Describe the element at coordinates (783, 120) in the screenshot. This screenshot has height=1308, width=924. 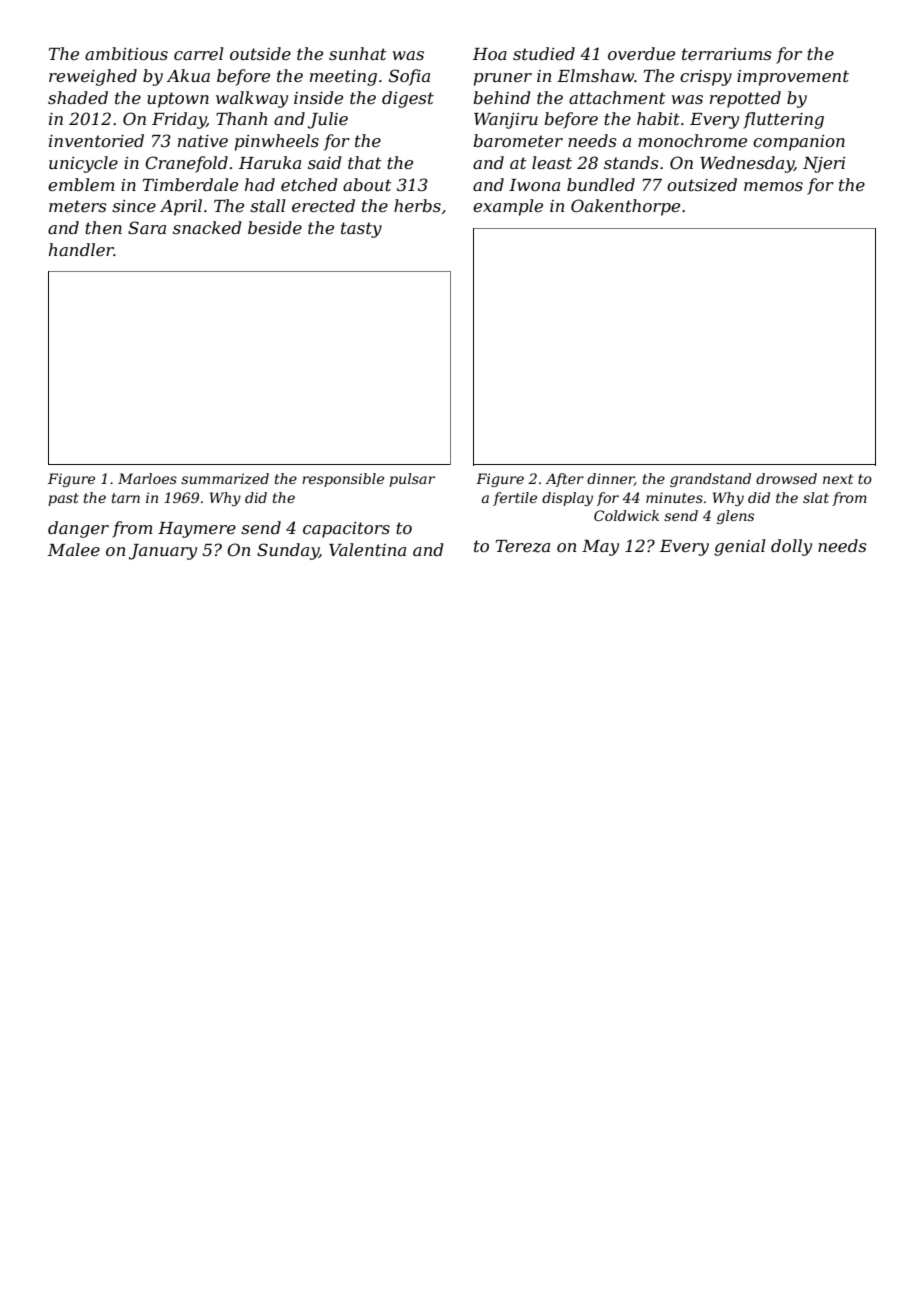
I see `fluttering` at that location.
